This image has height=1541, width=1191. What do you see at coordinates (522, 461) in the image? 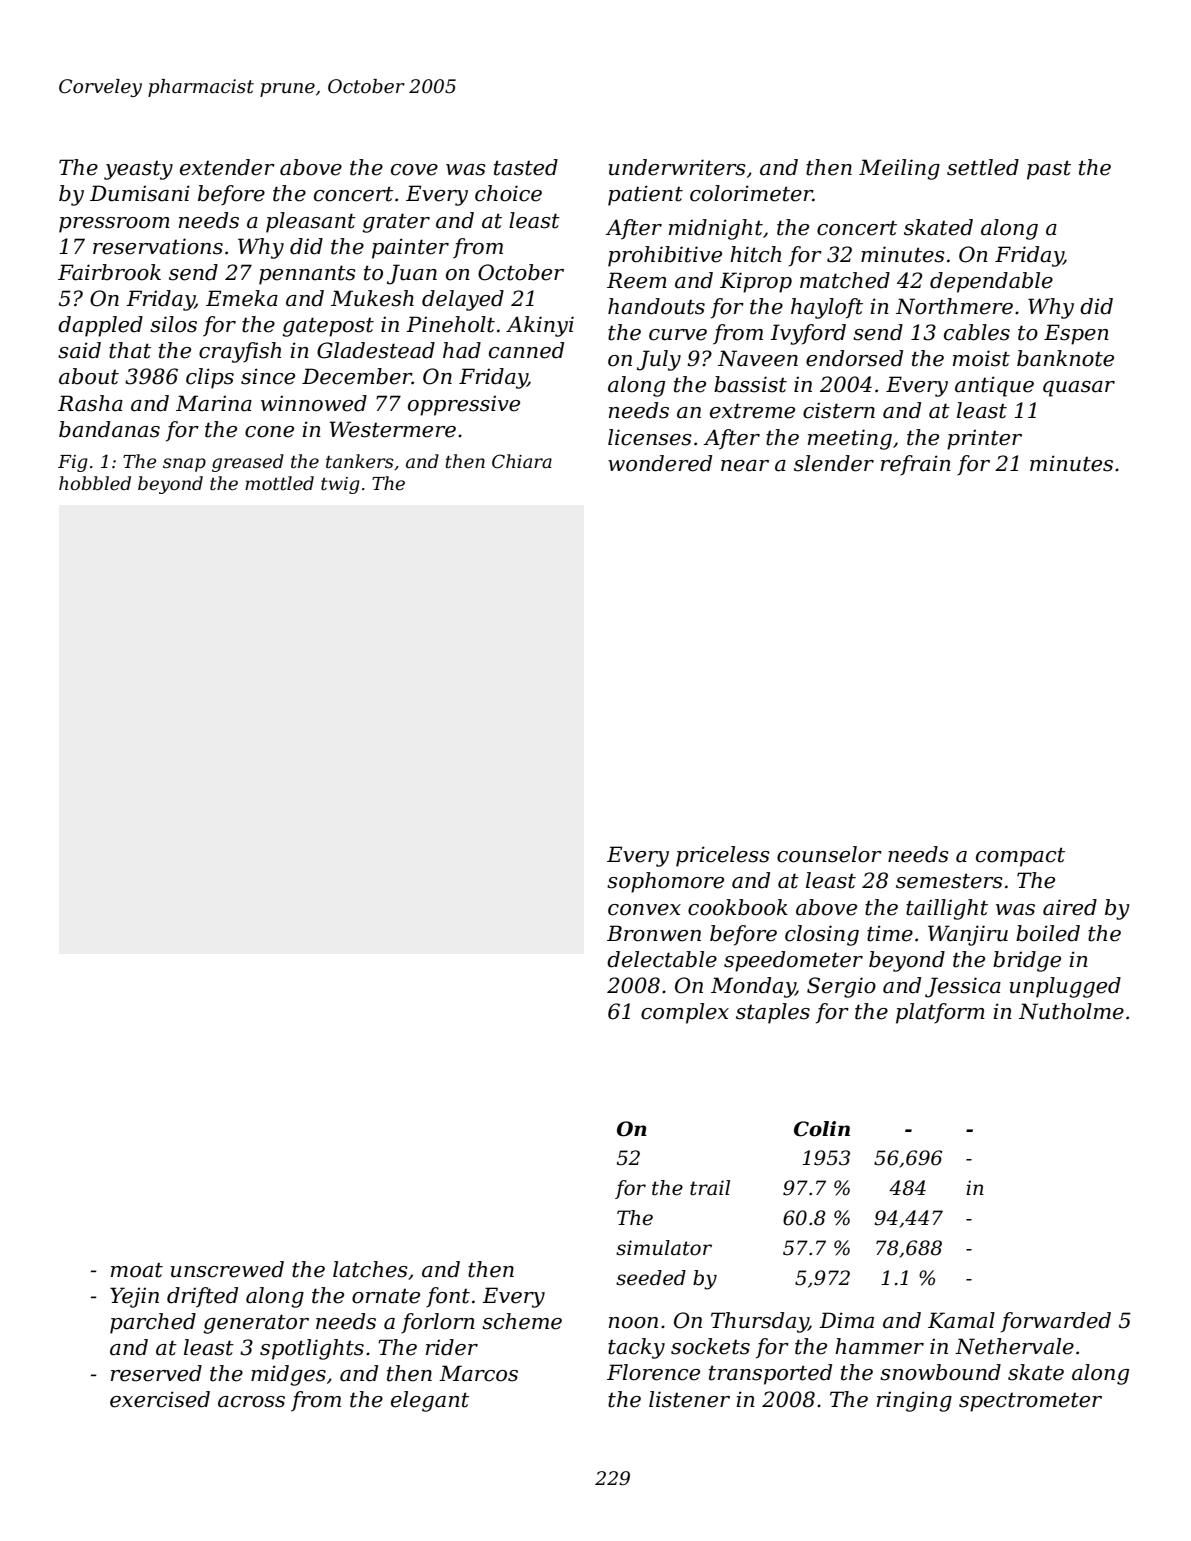
I see `Chiara` at bounding box center [522, 461].
